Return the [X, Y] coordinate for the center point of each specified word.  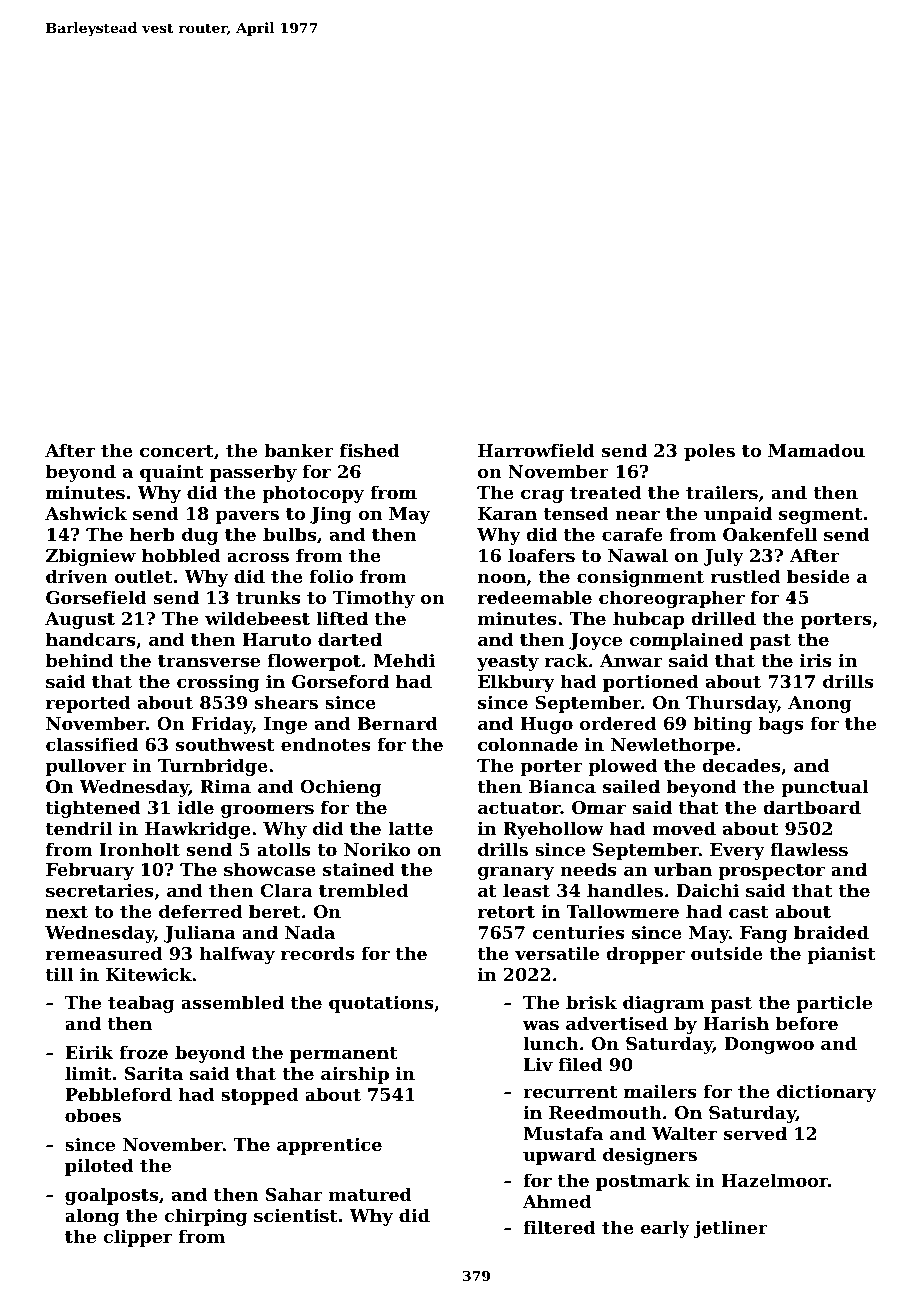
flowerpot [314, 662]
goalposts [111, 1196]
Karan [507, 513]
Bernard [397, 723]
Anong [820, 704]
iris [815, 660]
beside [818, 576]
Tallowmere [622, 911]
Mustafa [563, 1133]
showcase [270, 869]
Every [737, 851]
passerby [253, 473]
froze [143, 1052]
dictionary [827, 1093]
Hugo [546, 725]
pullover [86, 767]
